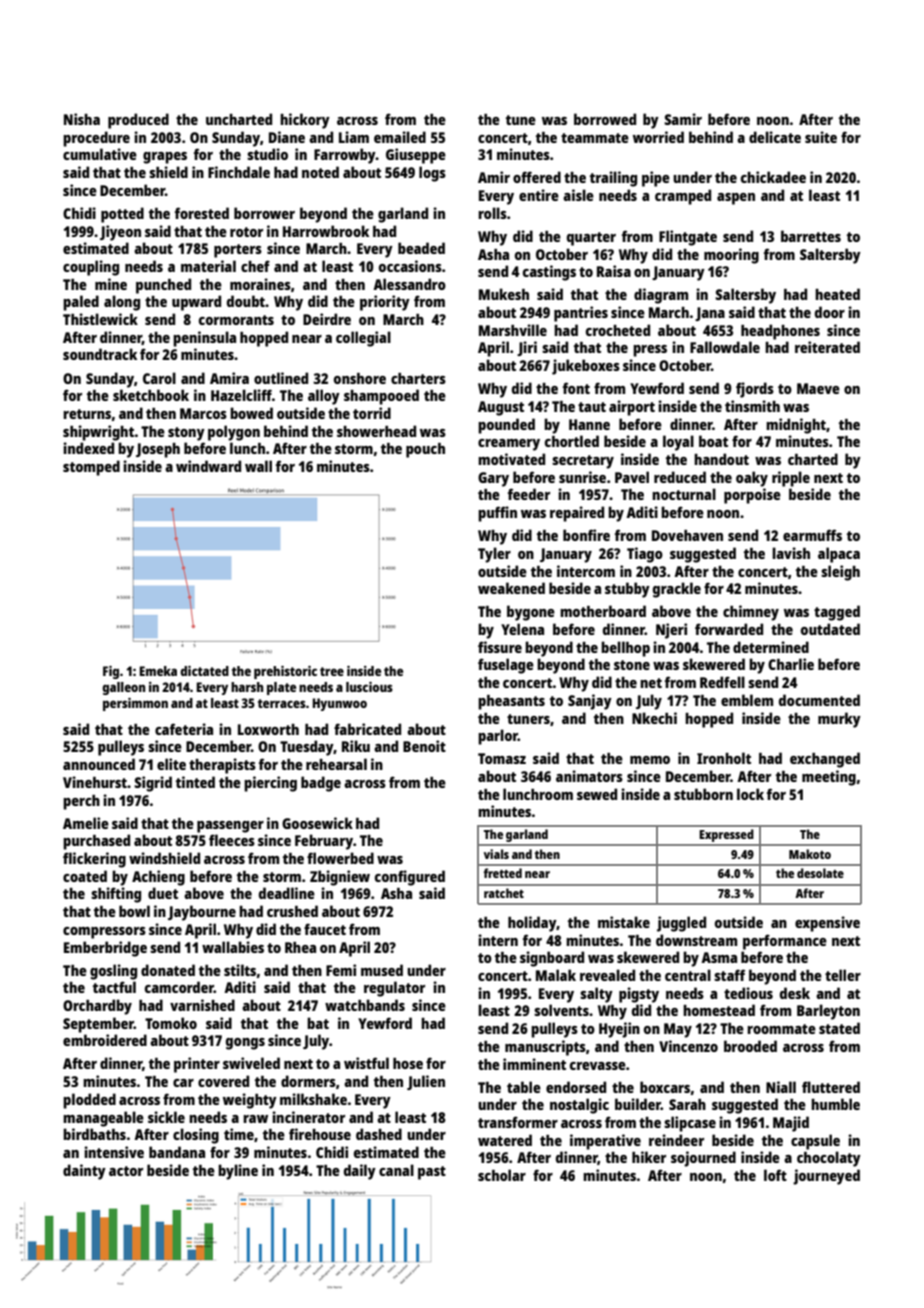 The height and width of the screenshot is (1308, 924). I want to click on deadline, so click(287, 893).
